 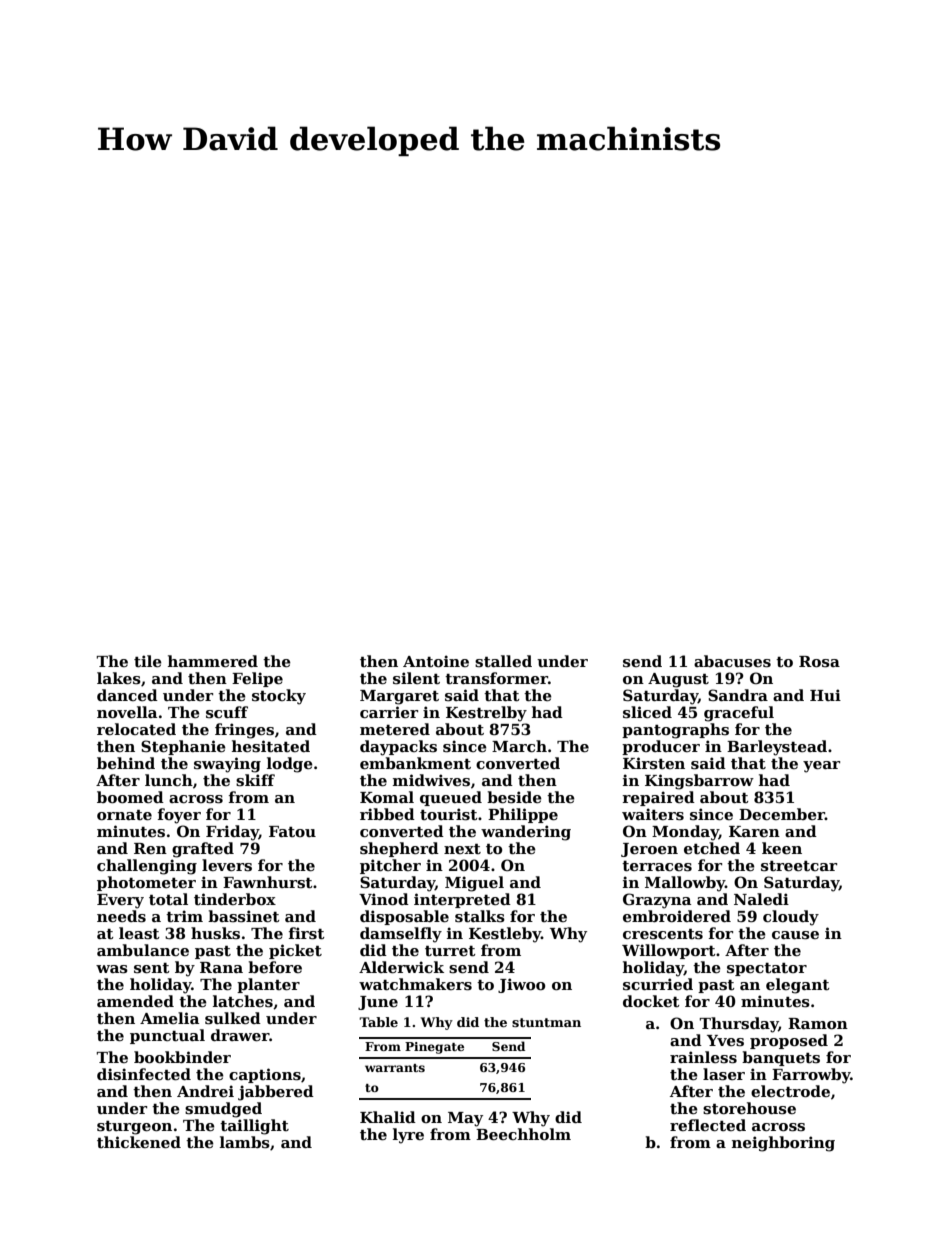 What do you see at coordinates (144, 1074) in the image?
I see `disinfected` at bounding box center [144, 1074].
